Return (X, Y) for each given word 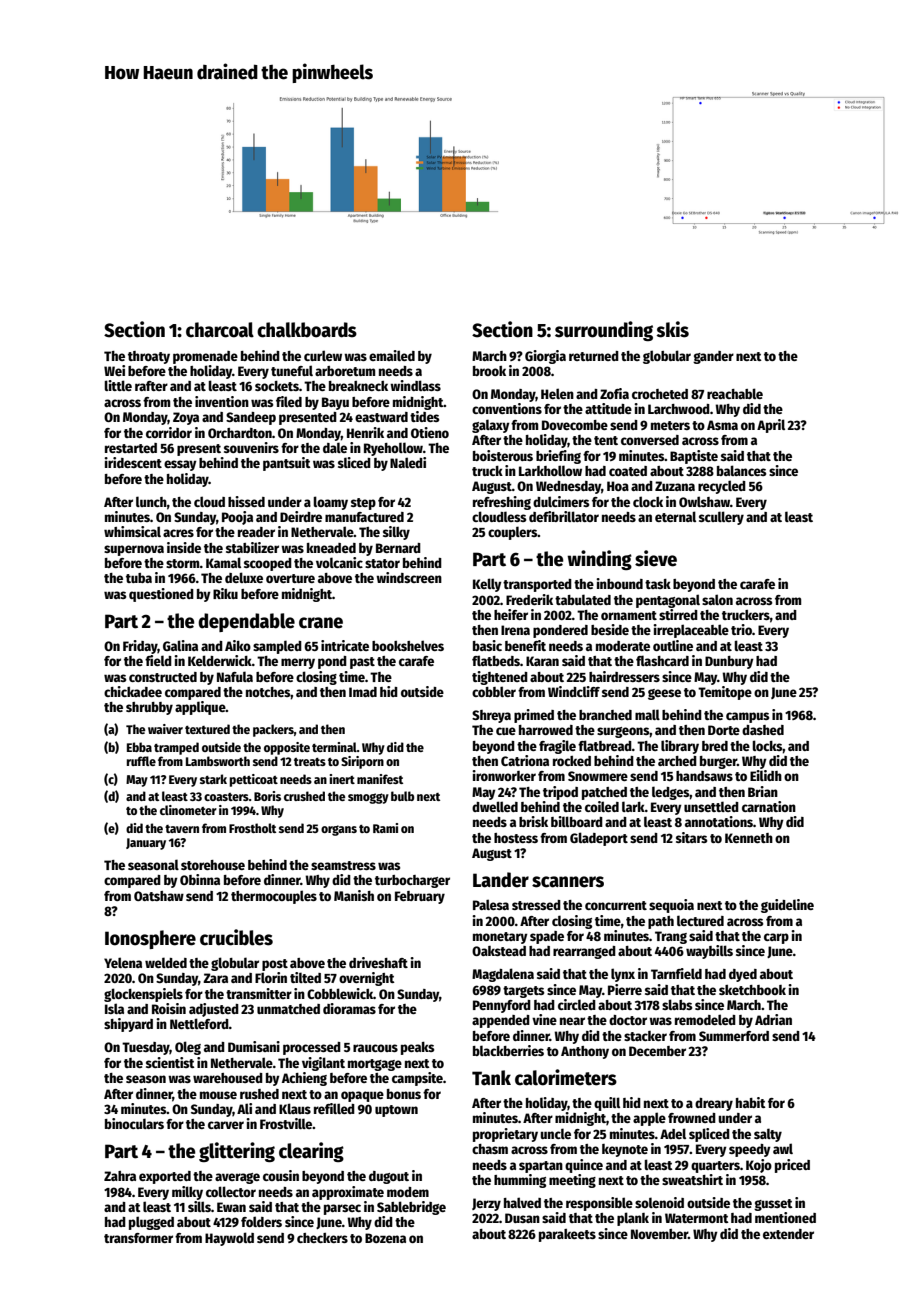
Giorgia (545, 357)
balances (741, 470)
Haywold (229, 1239)
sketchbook (752, 990)
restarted (131, 448)
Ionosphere (150, 939)
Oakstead (499, 951)
